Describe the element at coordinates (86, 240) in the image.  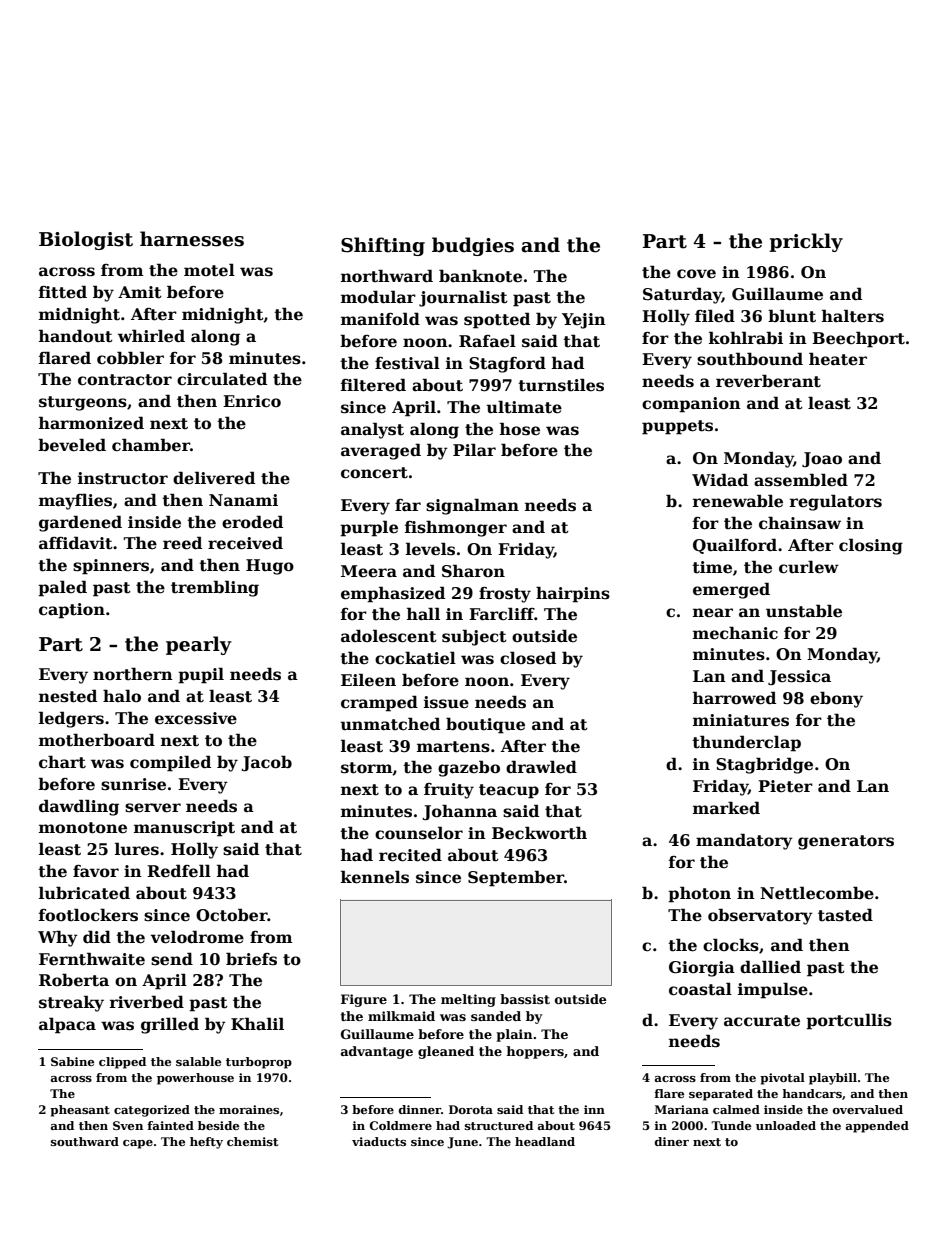
I see `Biologist` at that location.
